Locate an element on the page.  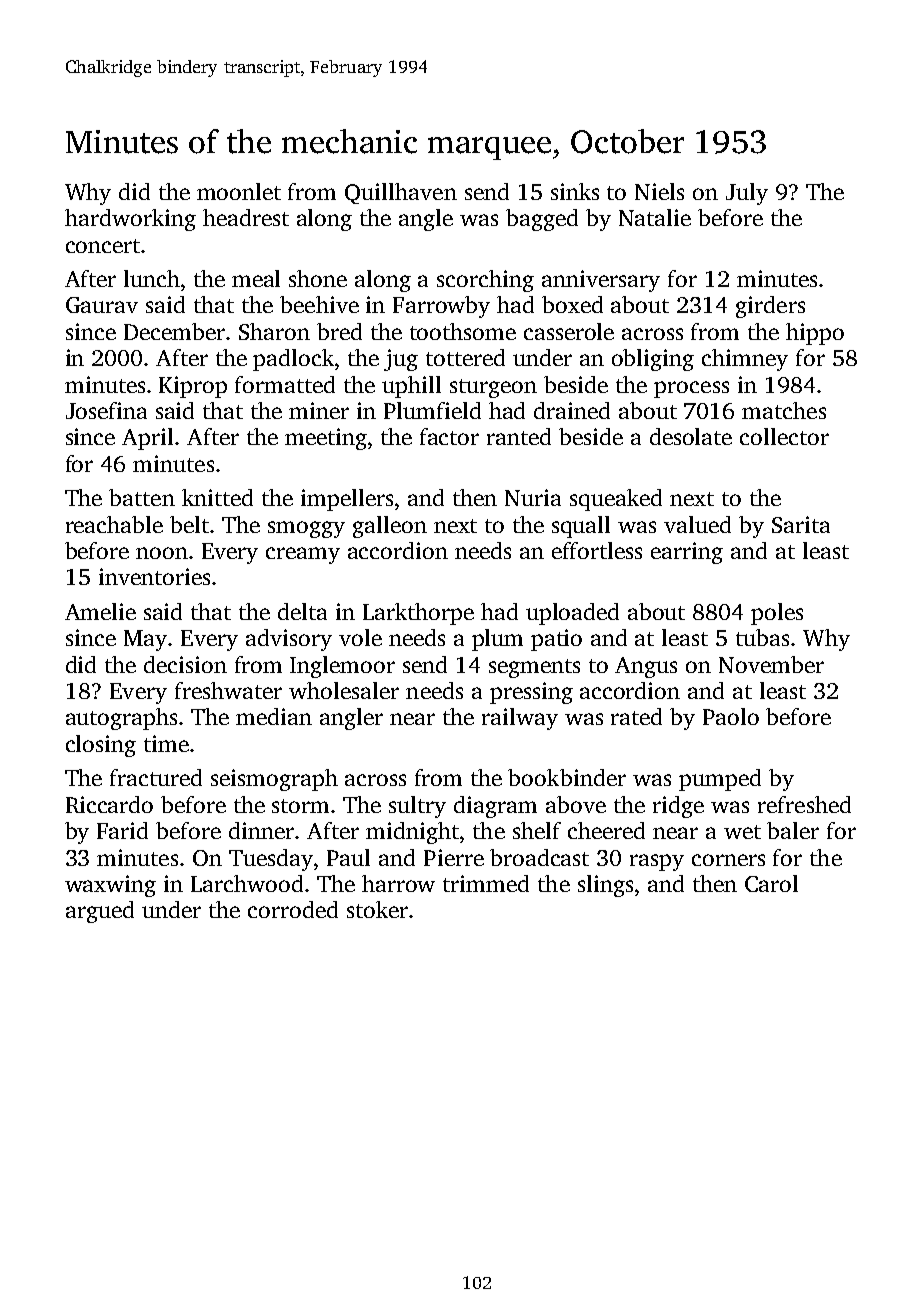
vole is located at coordinates (360, 637).
